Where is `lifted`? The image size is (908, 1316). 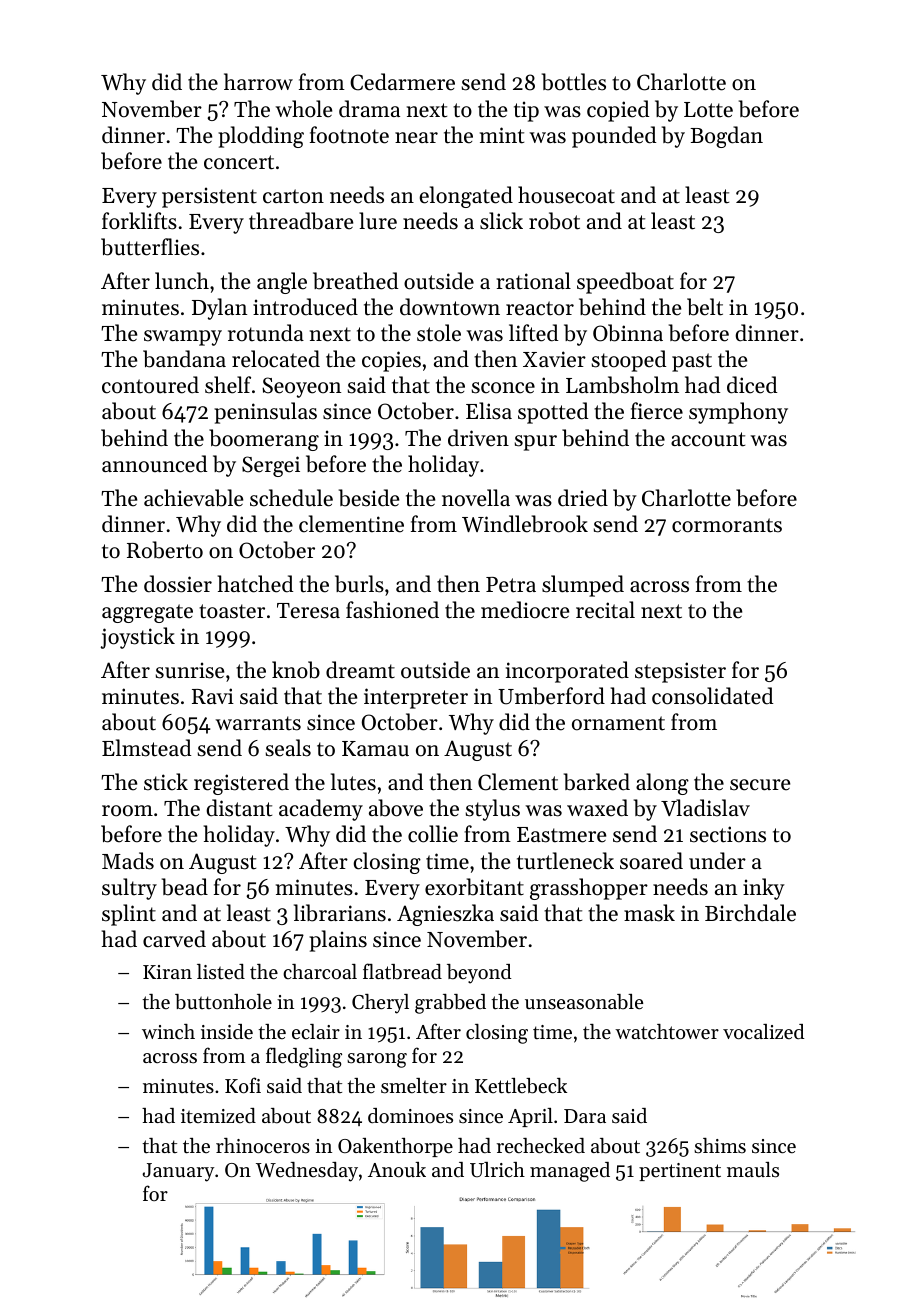 lifted is located at coordinates (533, 333).
